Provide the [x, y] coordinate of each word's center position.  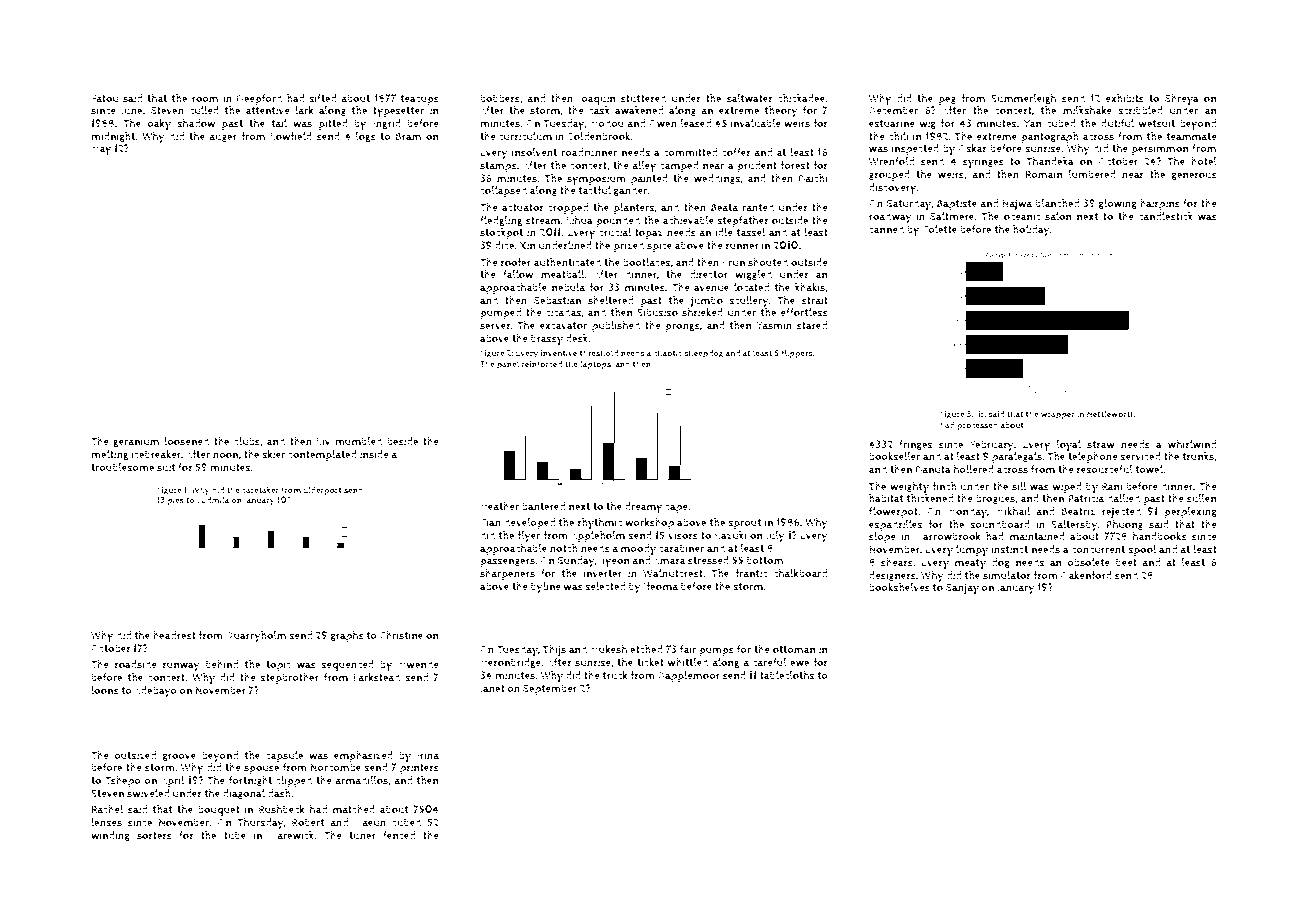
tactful [595, 190]
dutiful [1117, 123]
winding [110, 836]
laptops [595, 365]
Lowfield [291, 136]
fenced [399, 835]
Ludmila [213, 500]
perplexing [1190, 512]
